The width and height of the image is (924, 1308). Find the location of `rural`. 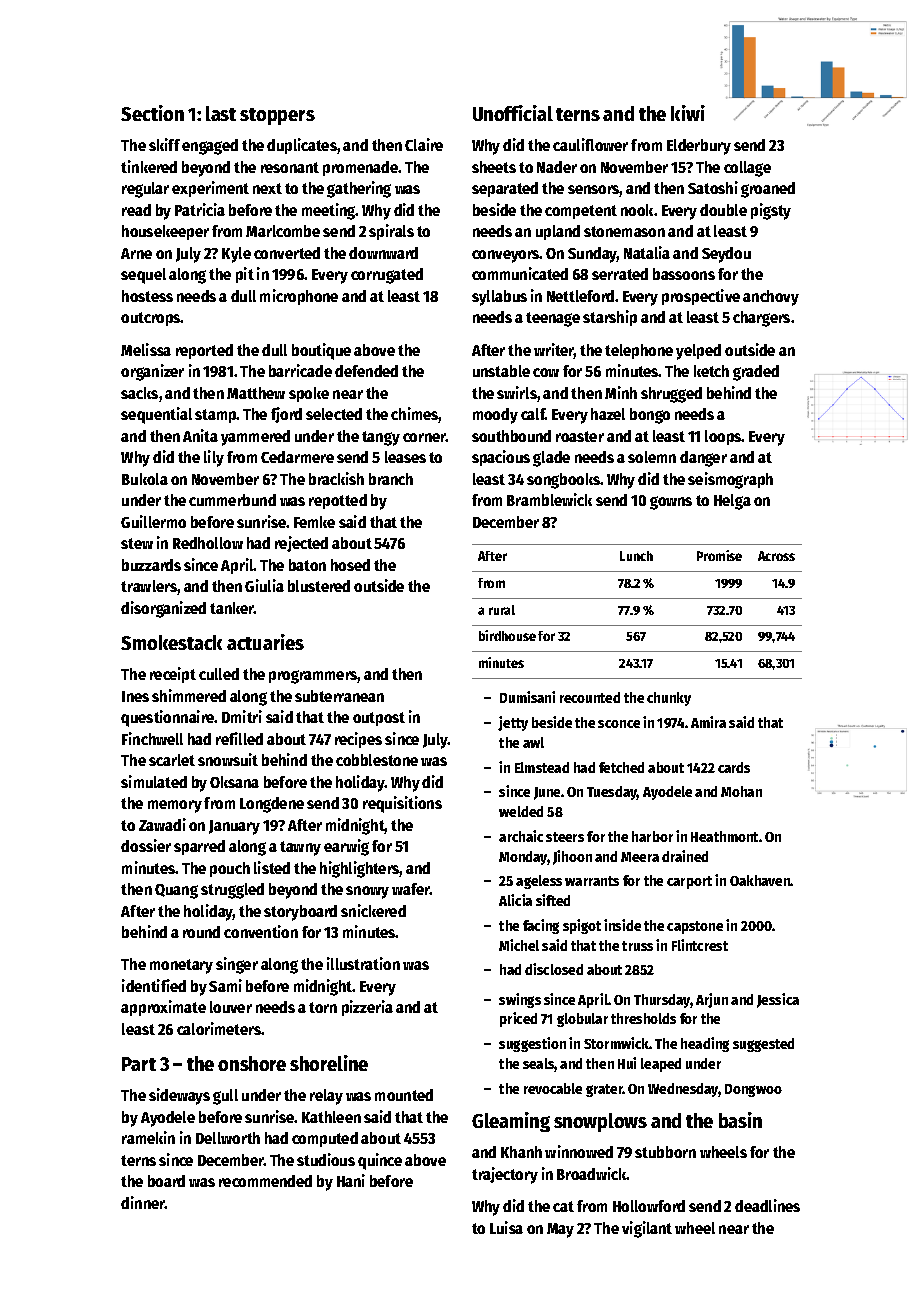

rural is located at coordinates (502, 610).
